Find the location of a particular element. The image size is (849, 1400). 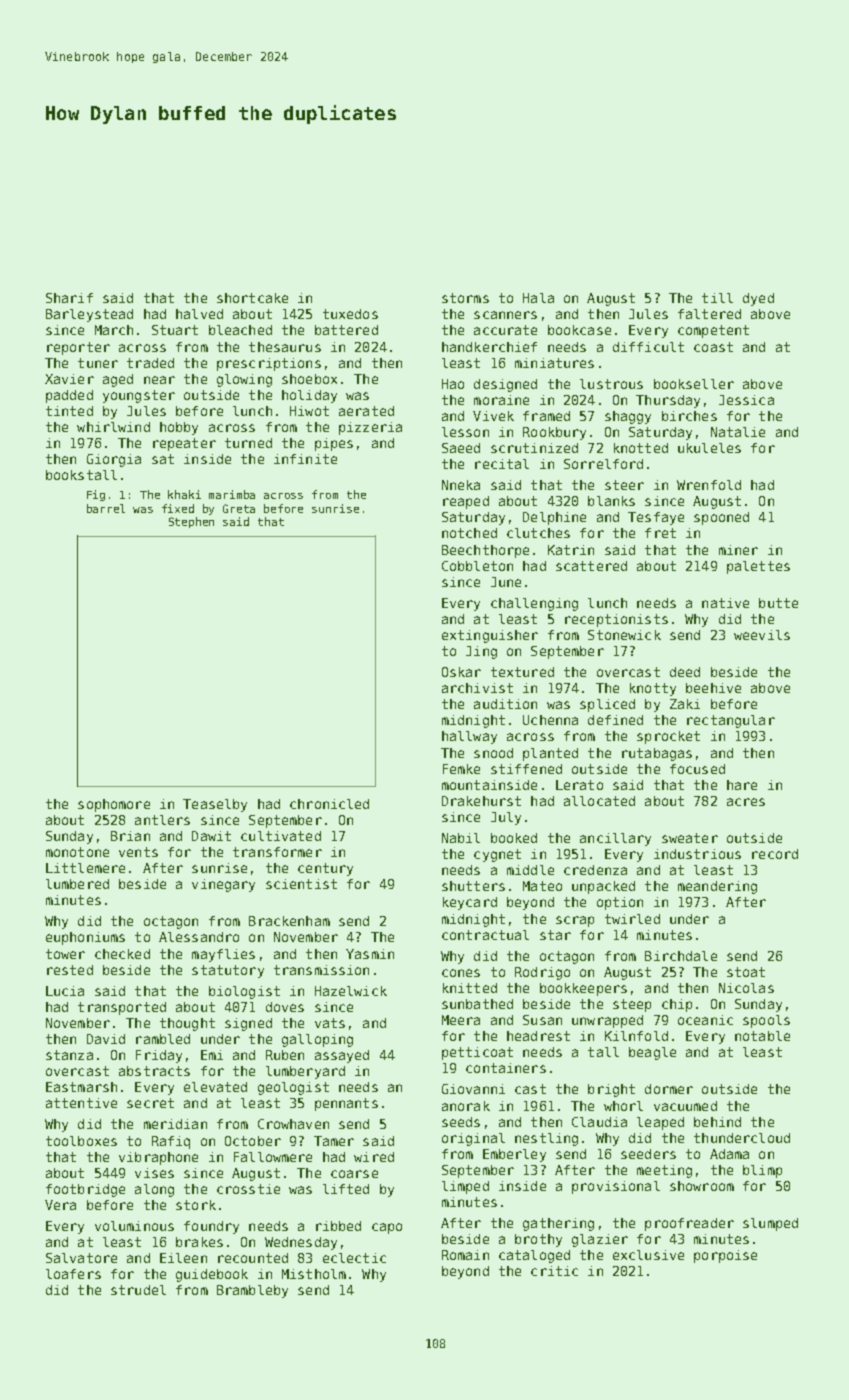

native is located at coordinates (725, 603).
